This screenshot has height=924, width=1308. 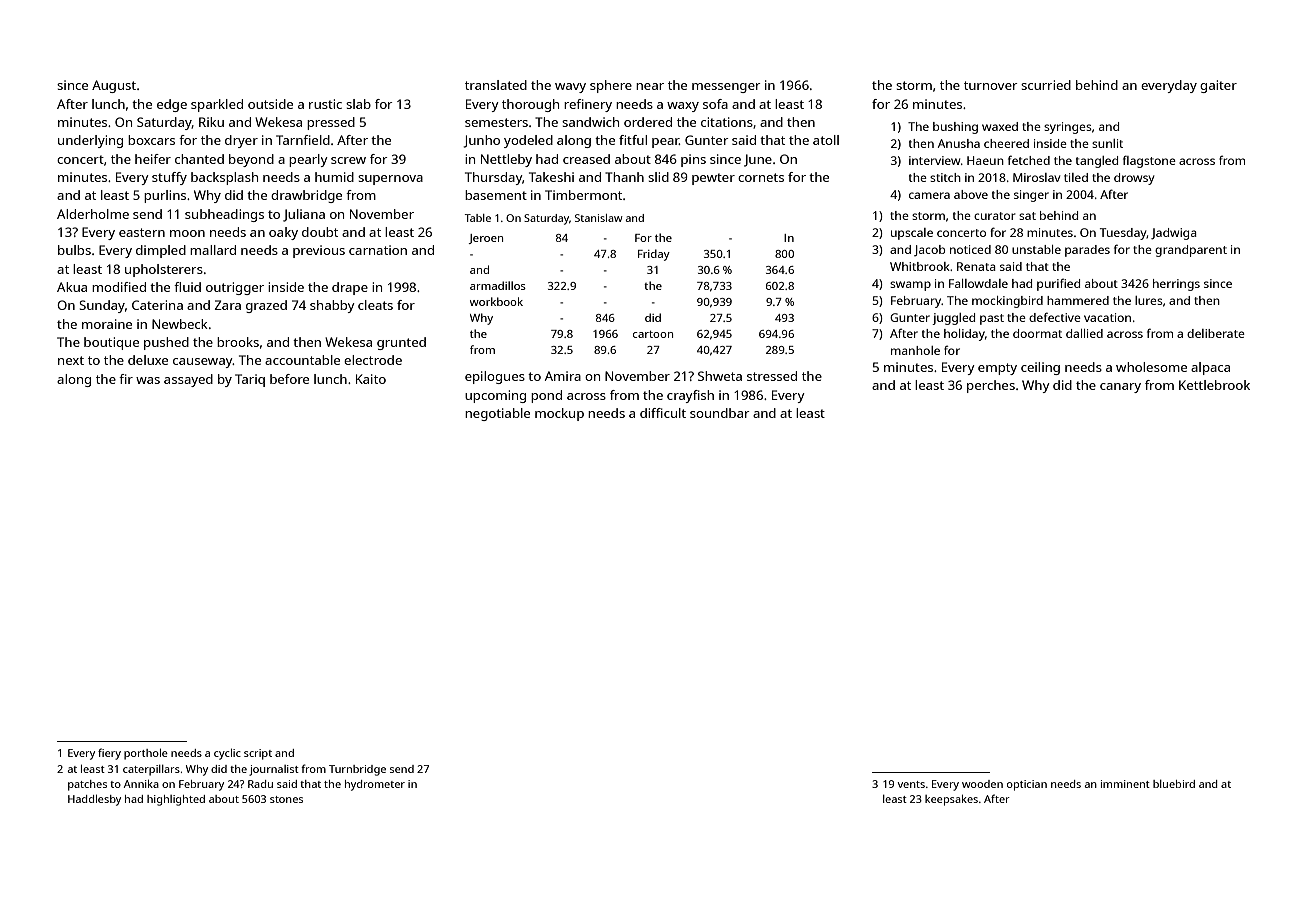 What do you see at coordinates (1218, 86) in the screenshot?
I see `gaiter` at bounding box center [1218, 86].
